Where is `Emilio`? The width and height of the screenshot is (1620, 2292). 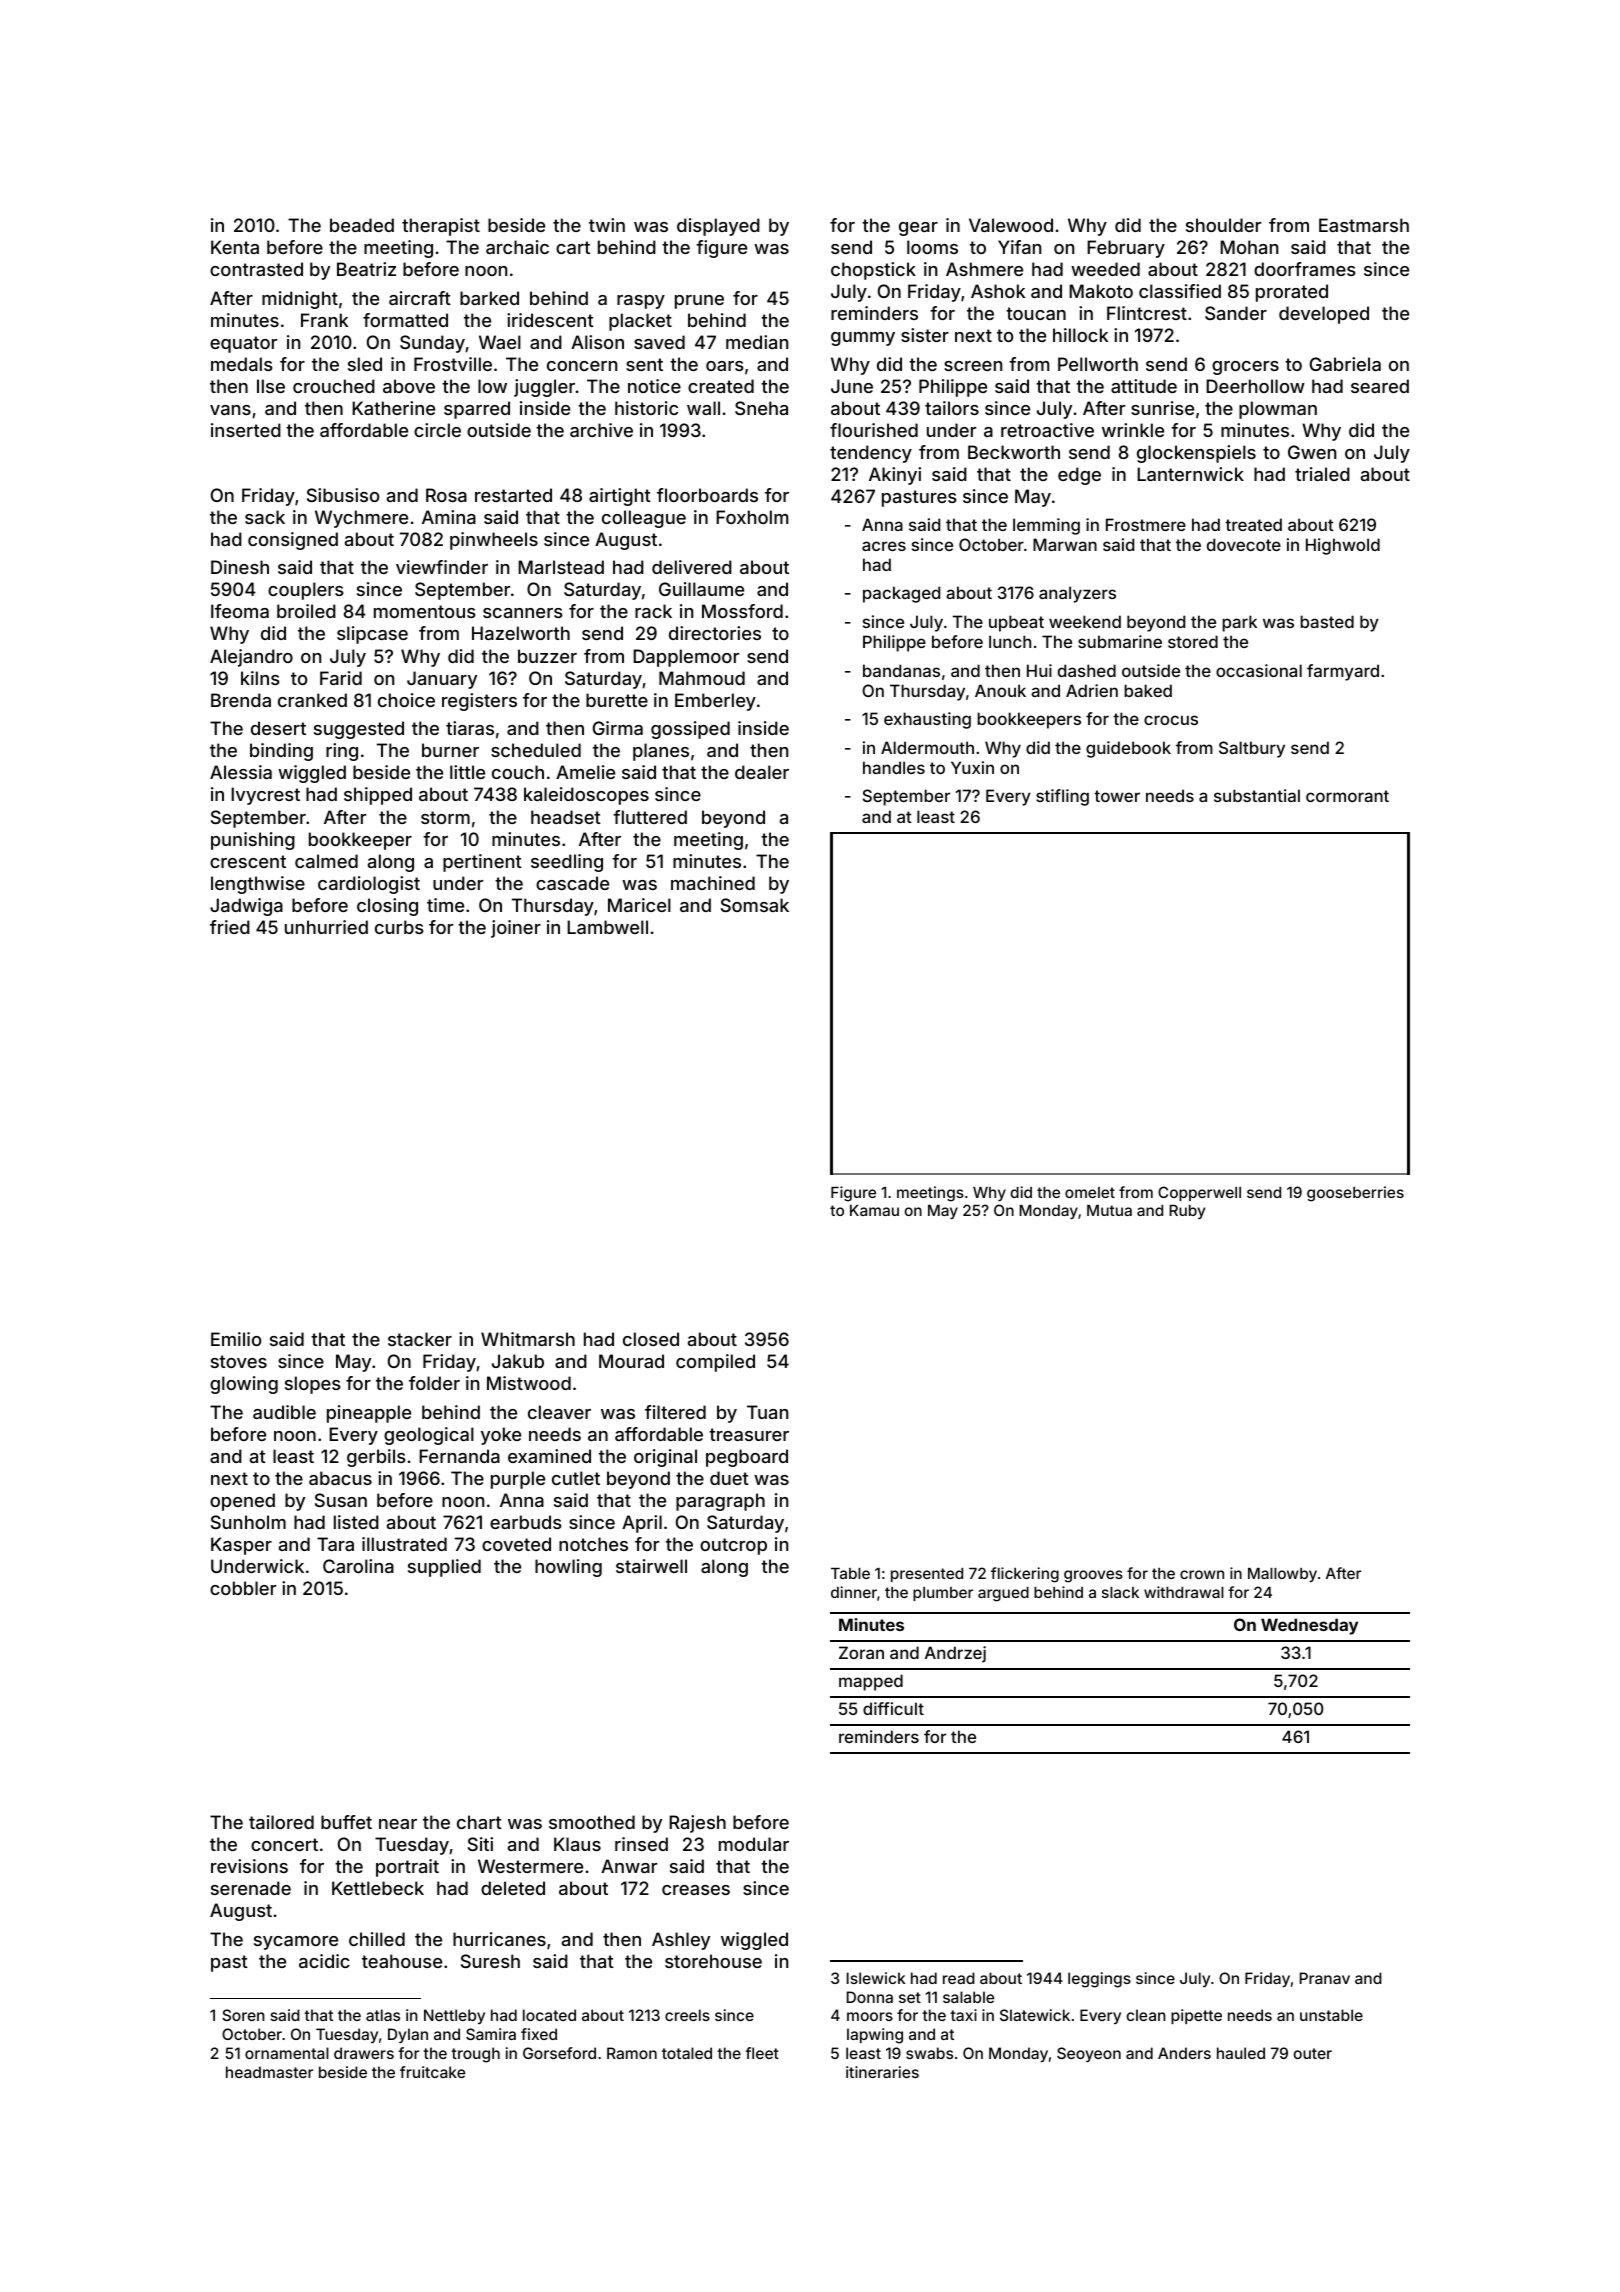
Emilio is located at coordinates (236, 1339).
